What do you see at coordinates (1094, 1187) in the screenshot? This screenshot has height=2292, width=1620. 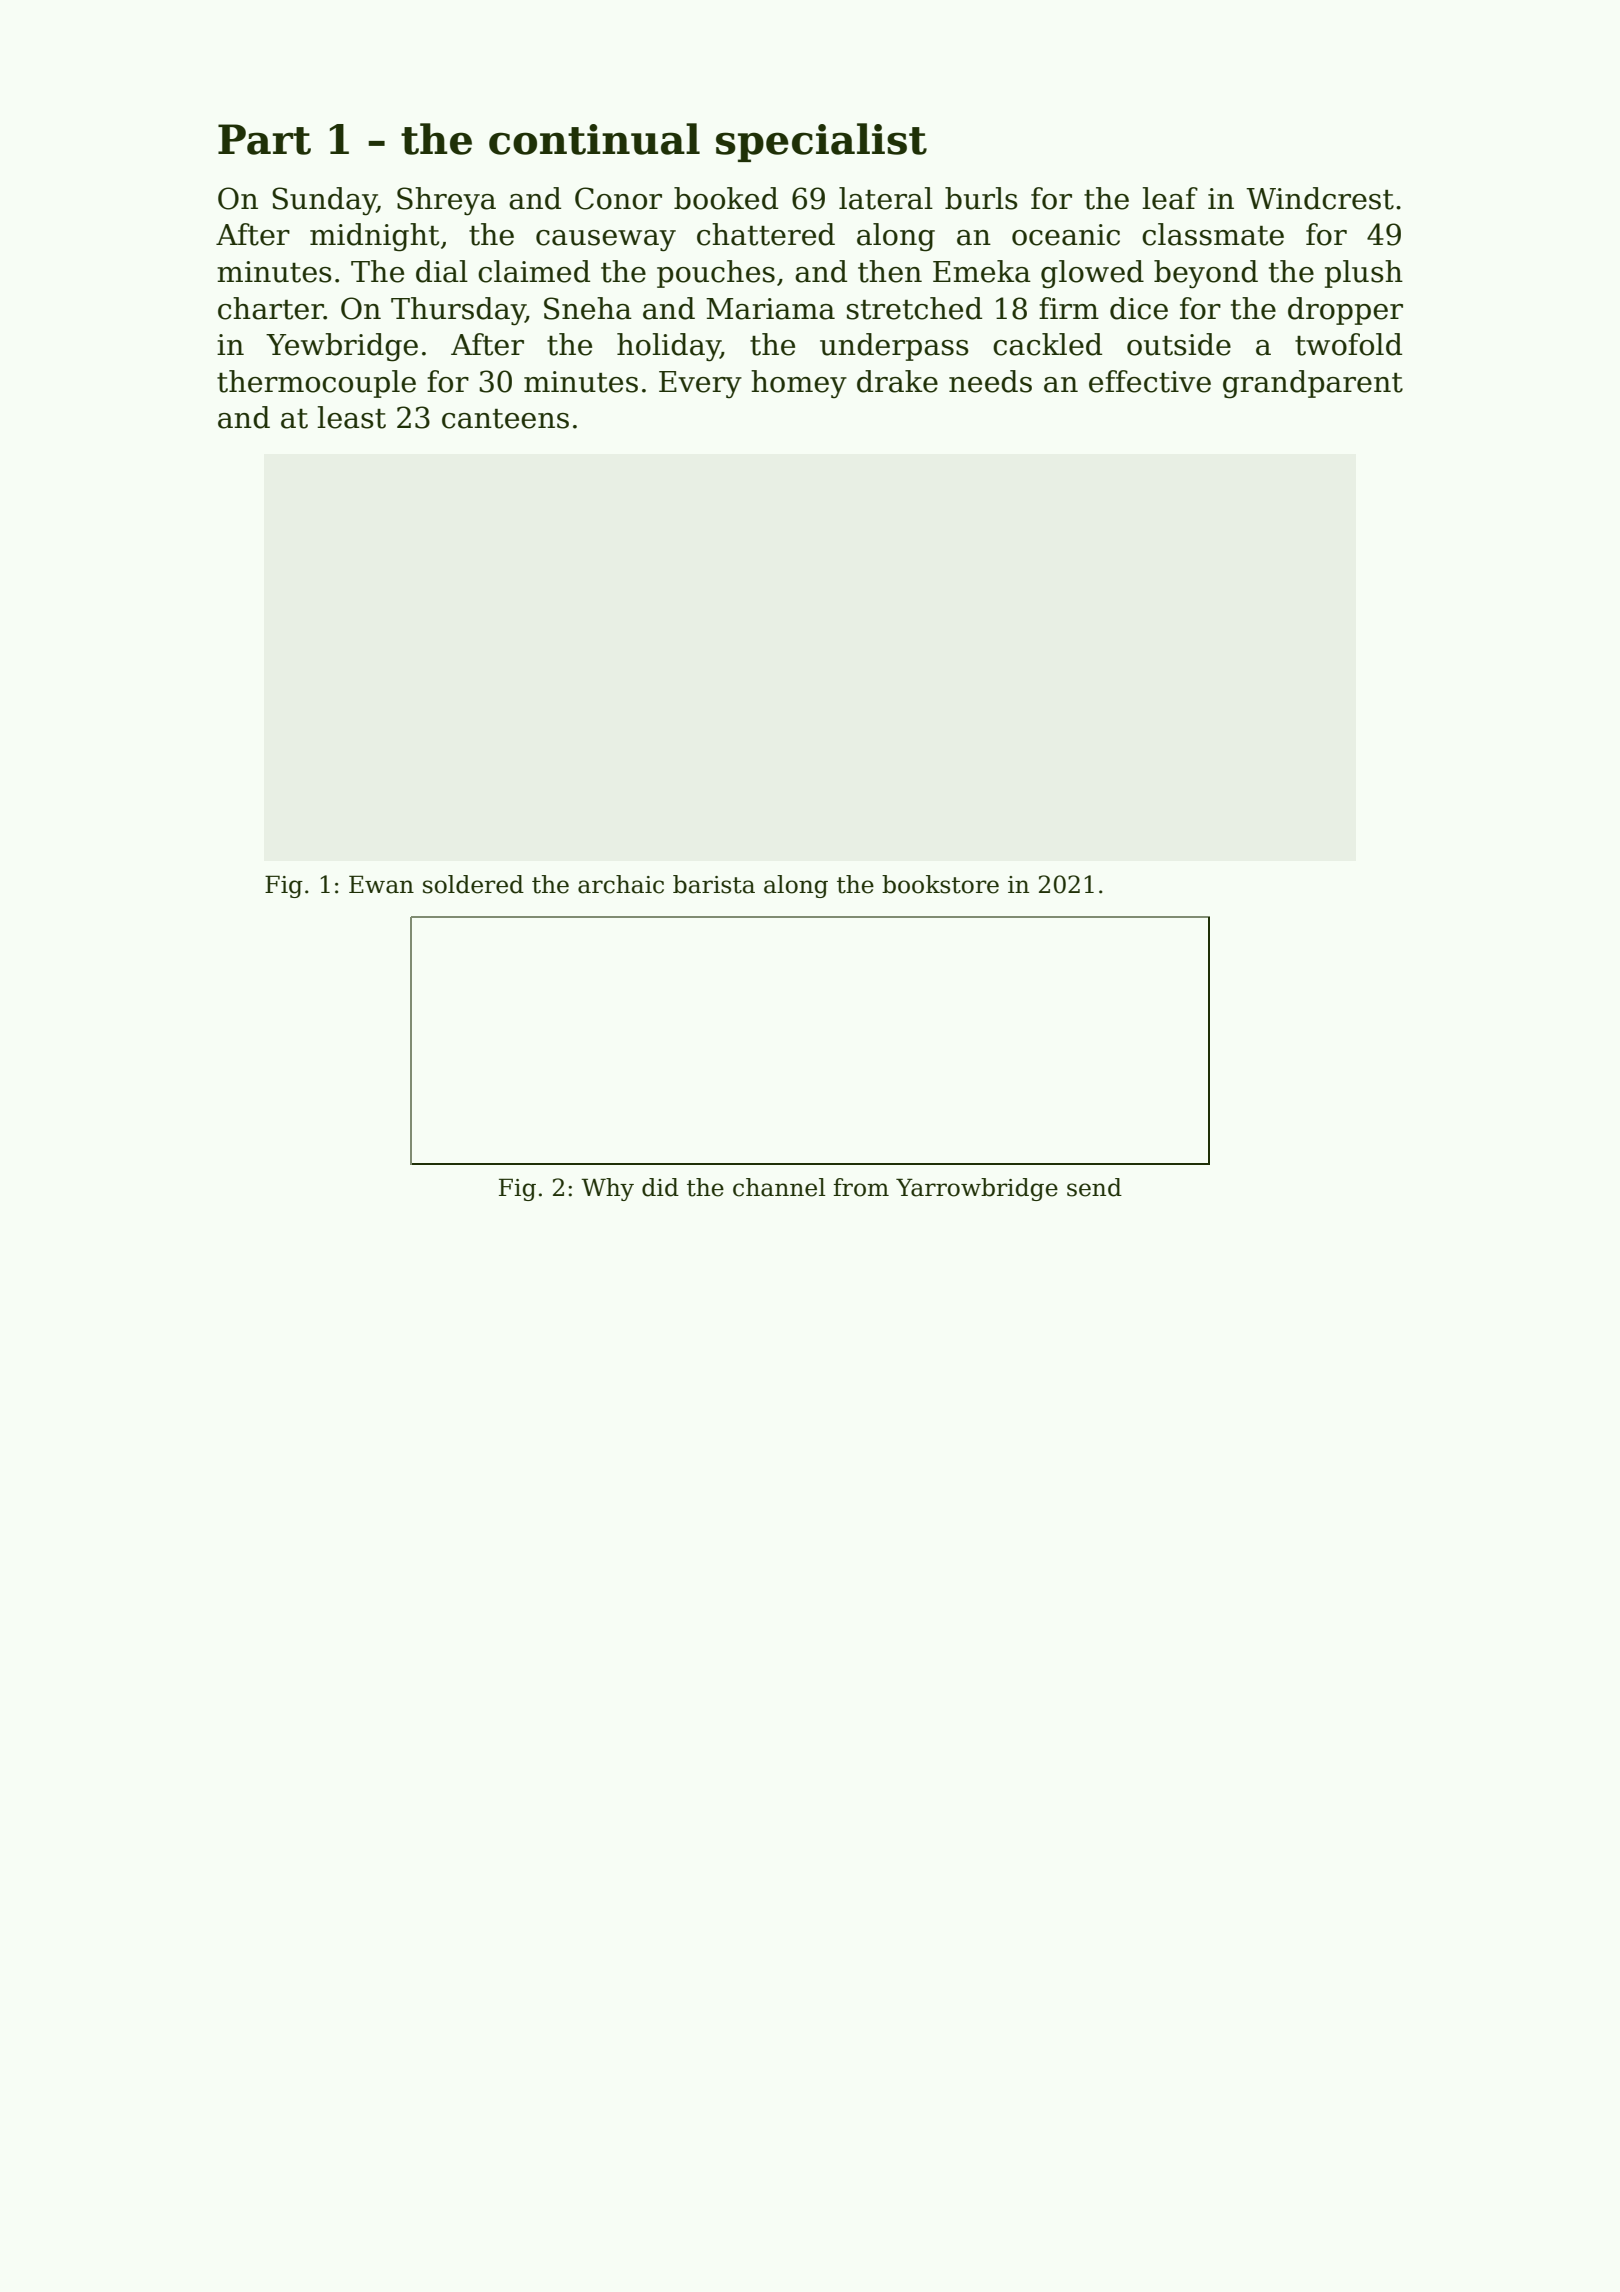 I see `send` at bounding box center [1094, 1187].
